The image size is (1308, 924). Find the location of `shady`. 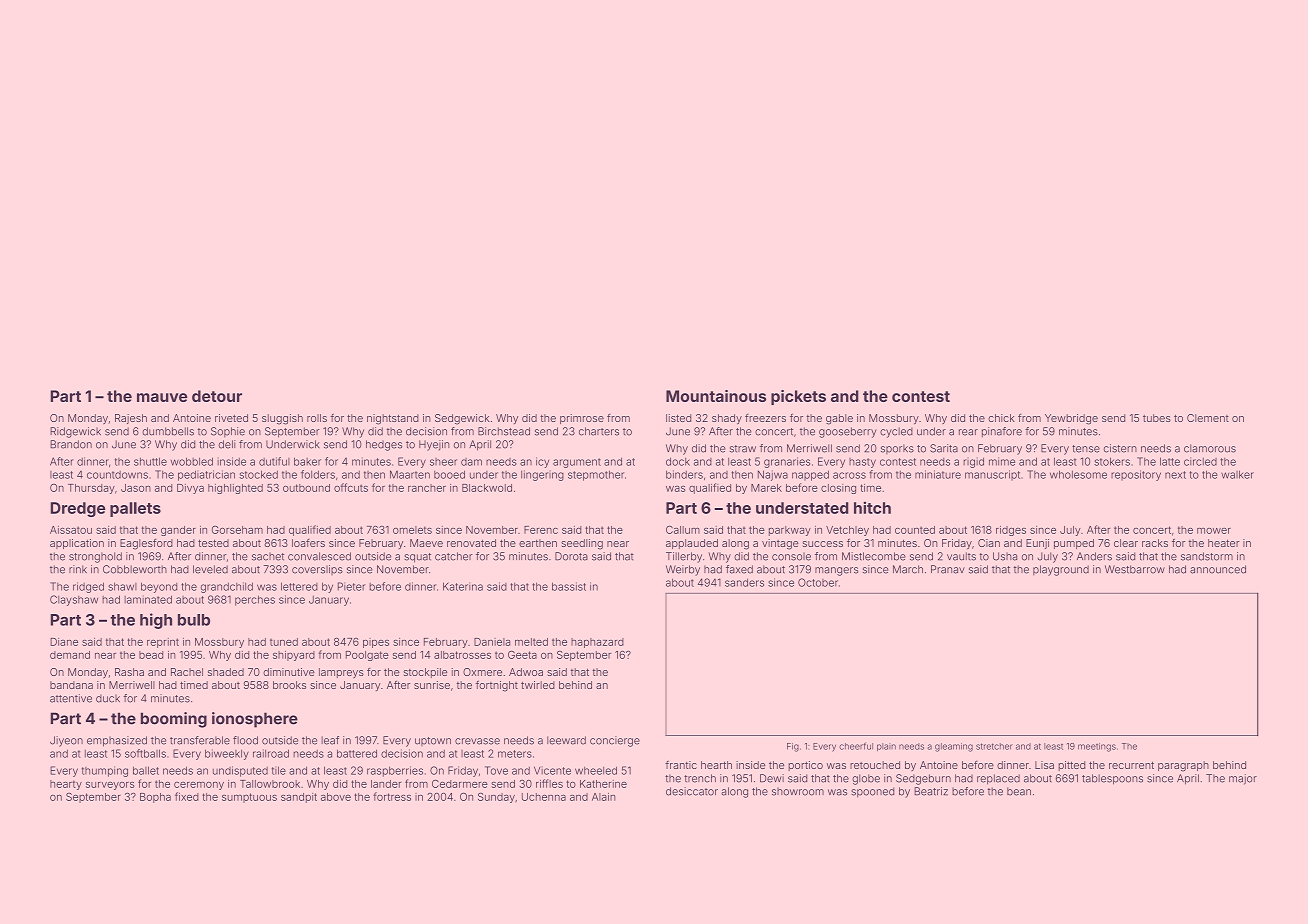

shady is located at coordinates (727, 419).
